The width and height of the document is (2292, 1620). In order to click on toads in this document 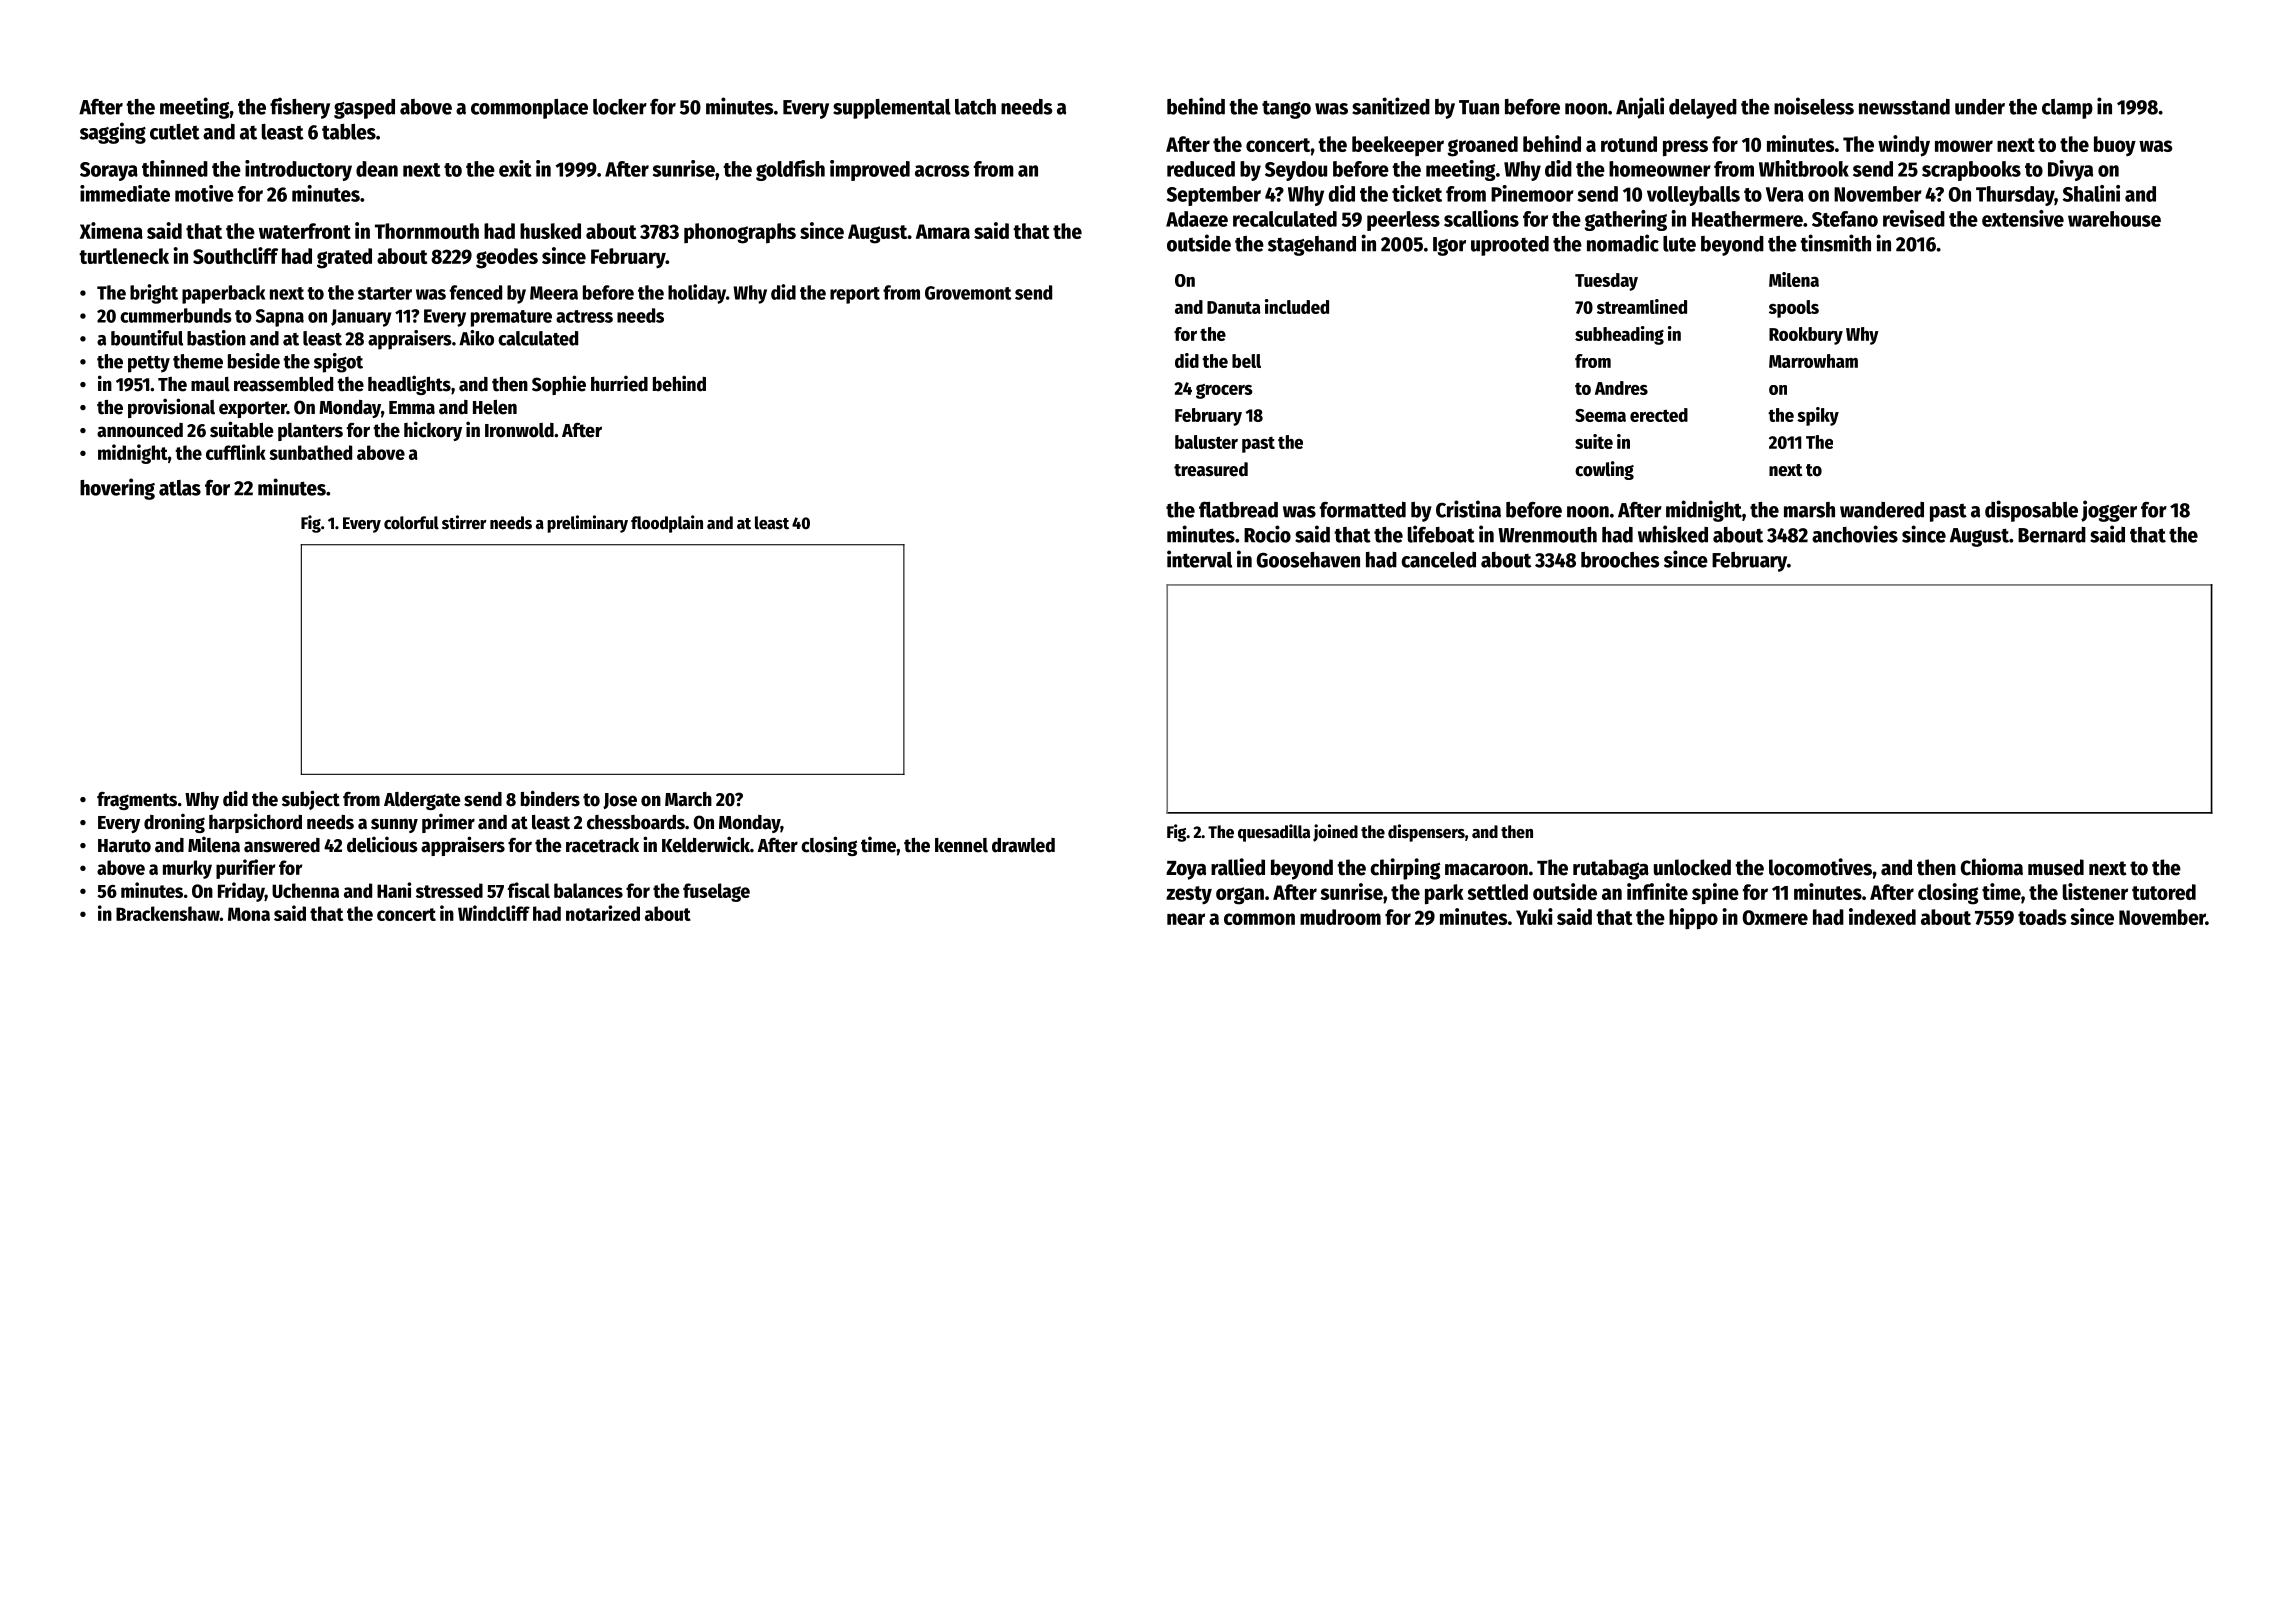, I will do `click(2042, 917)`.
